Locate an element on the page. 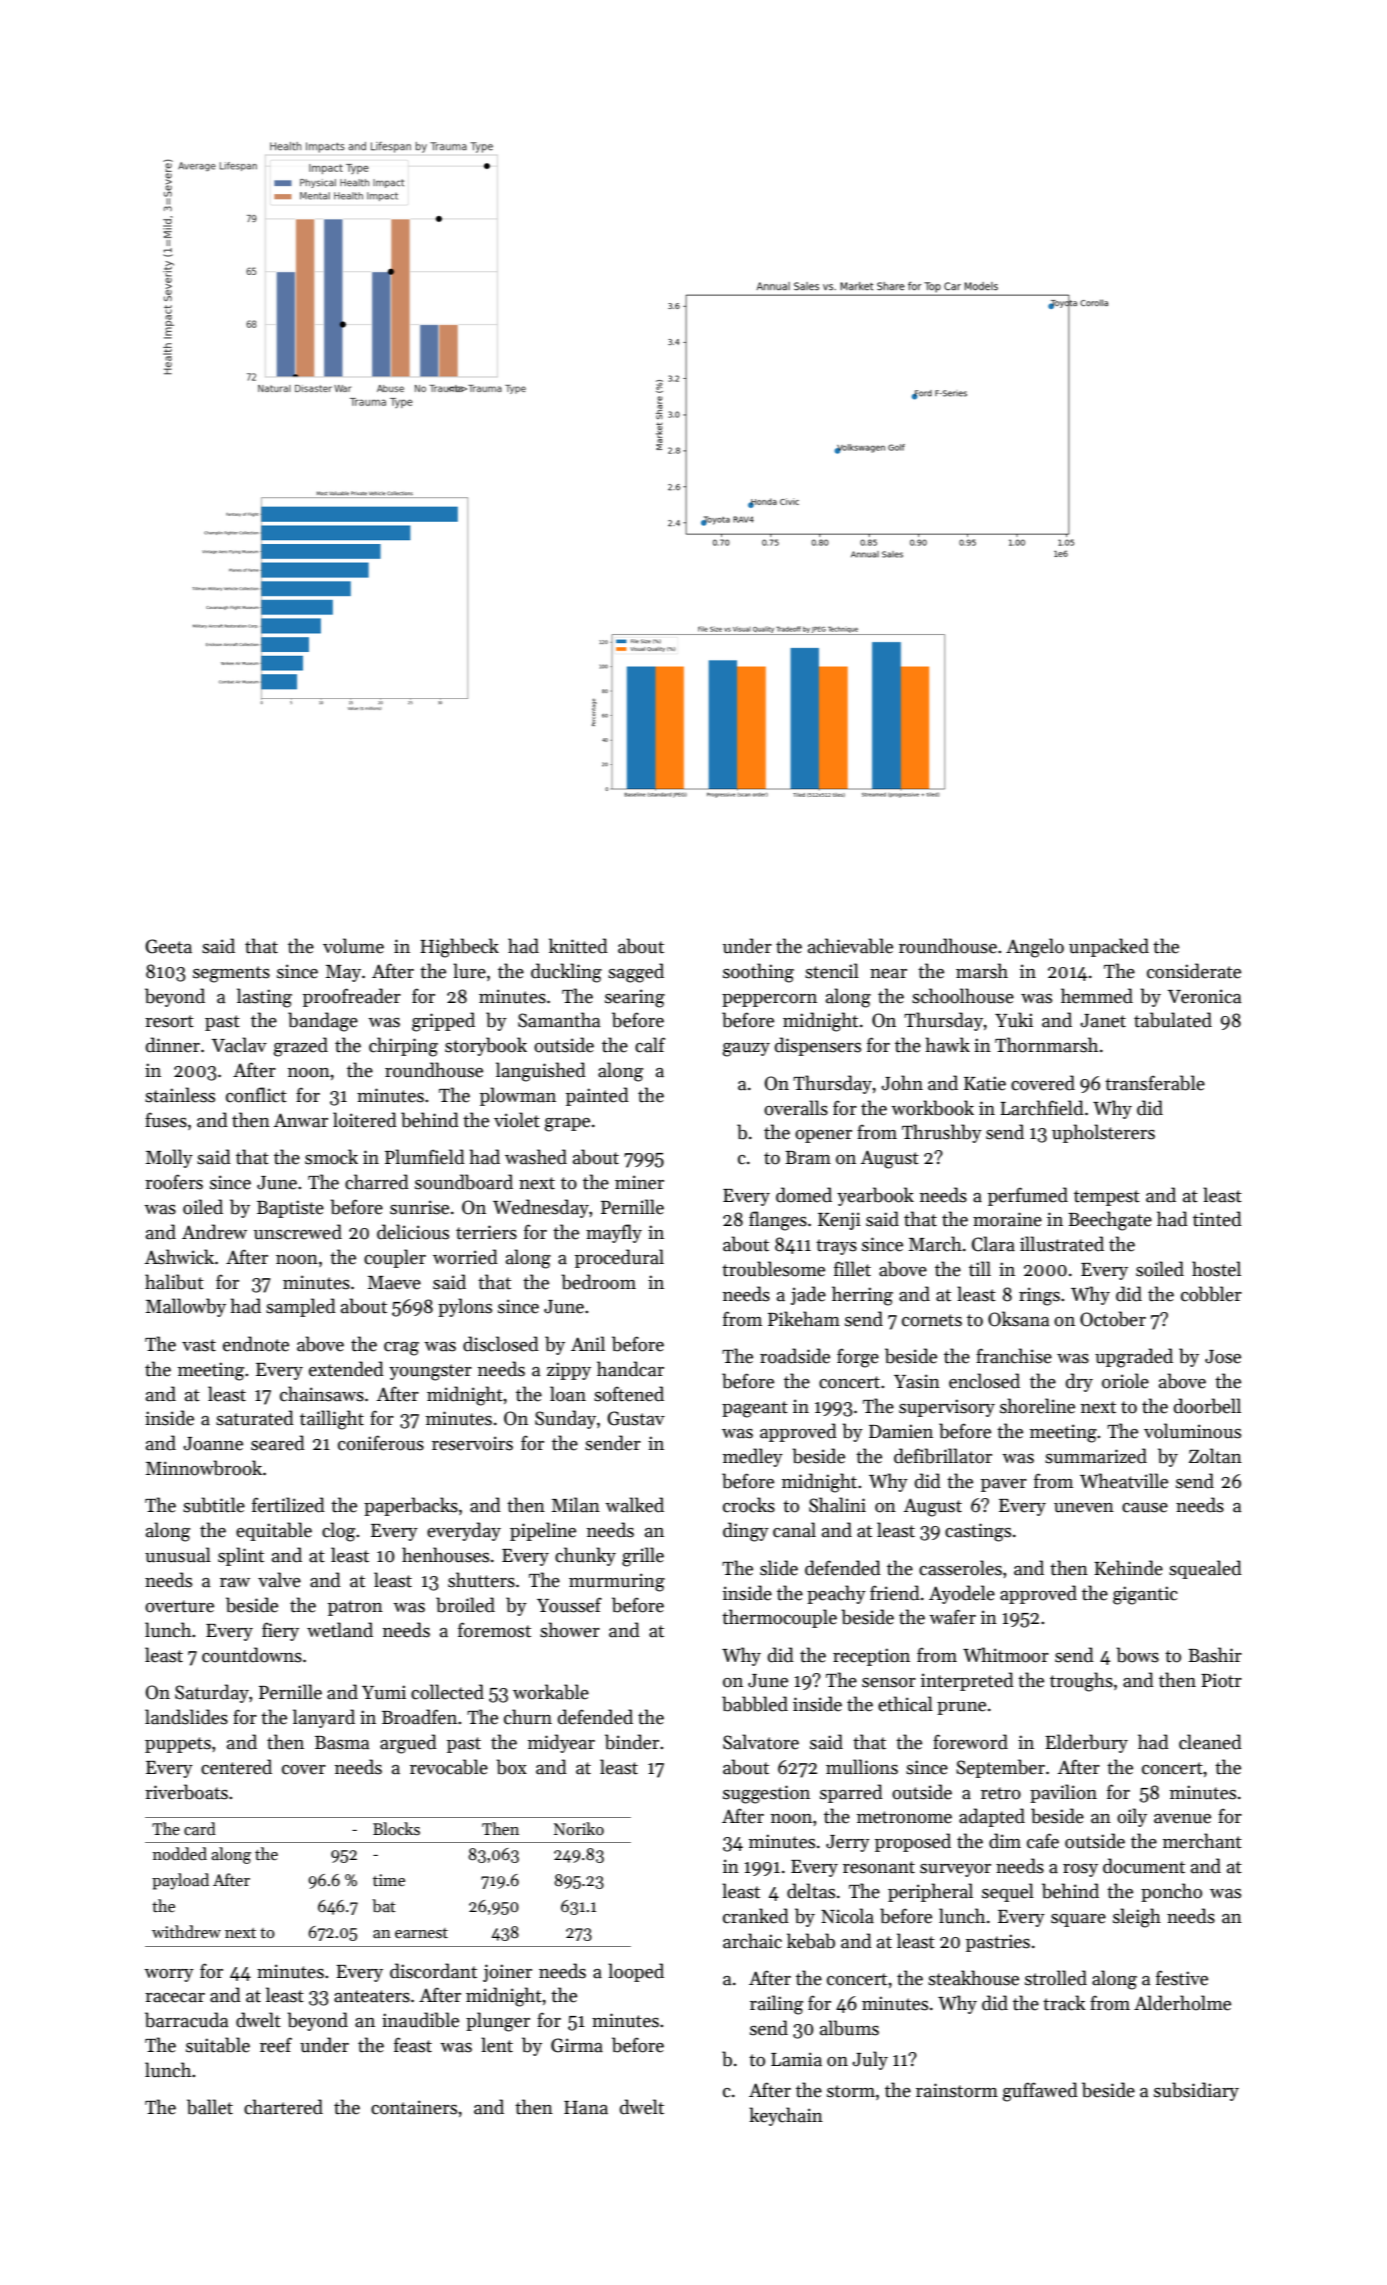 The width and height of the image is (1387, 2285). cornets is located at coordinates (932, 1320).
